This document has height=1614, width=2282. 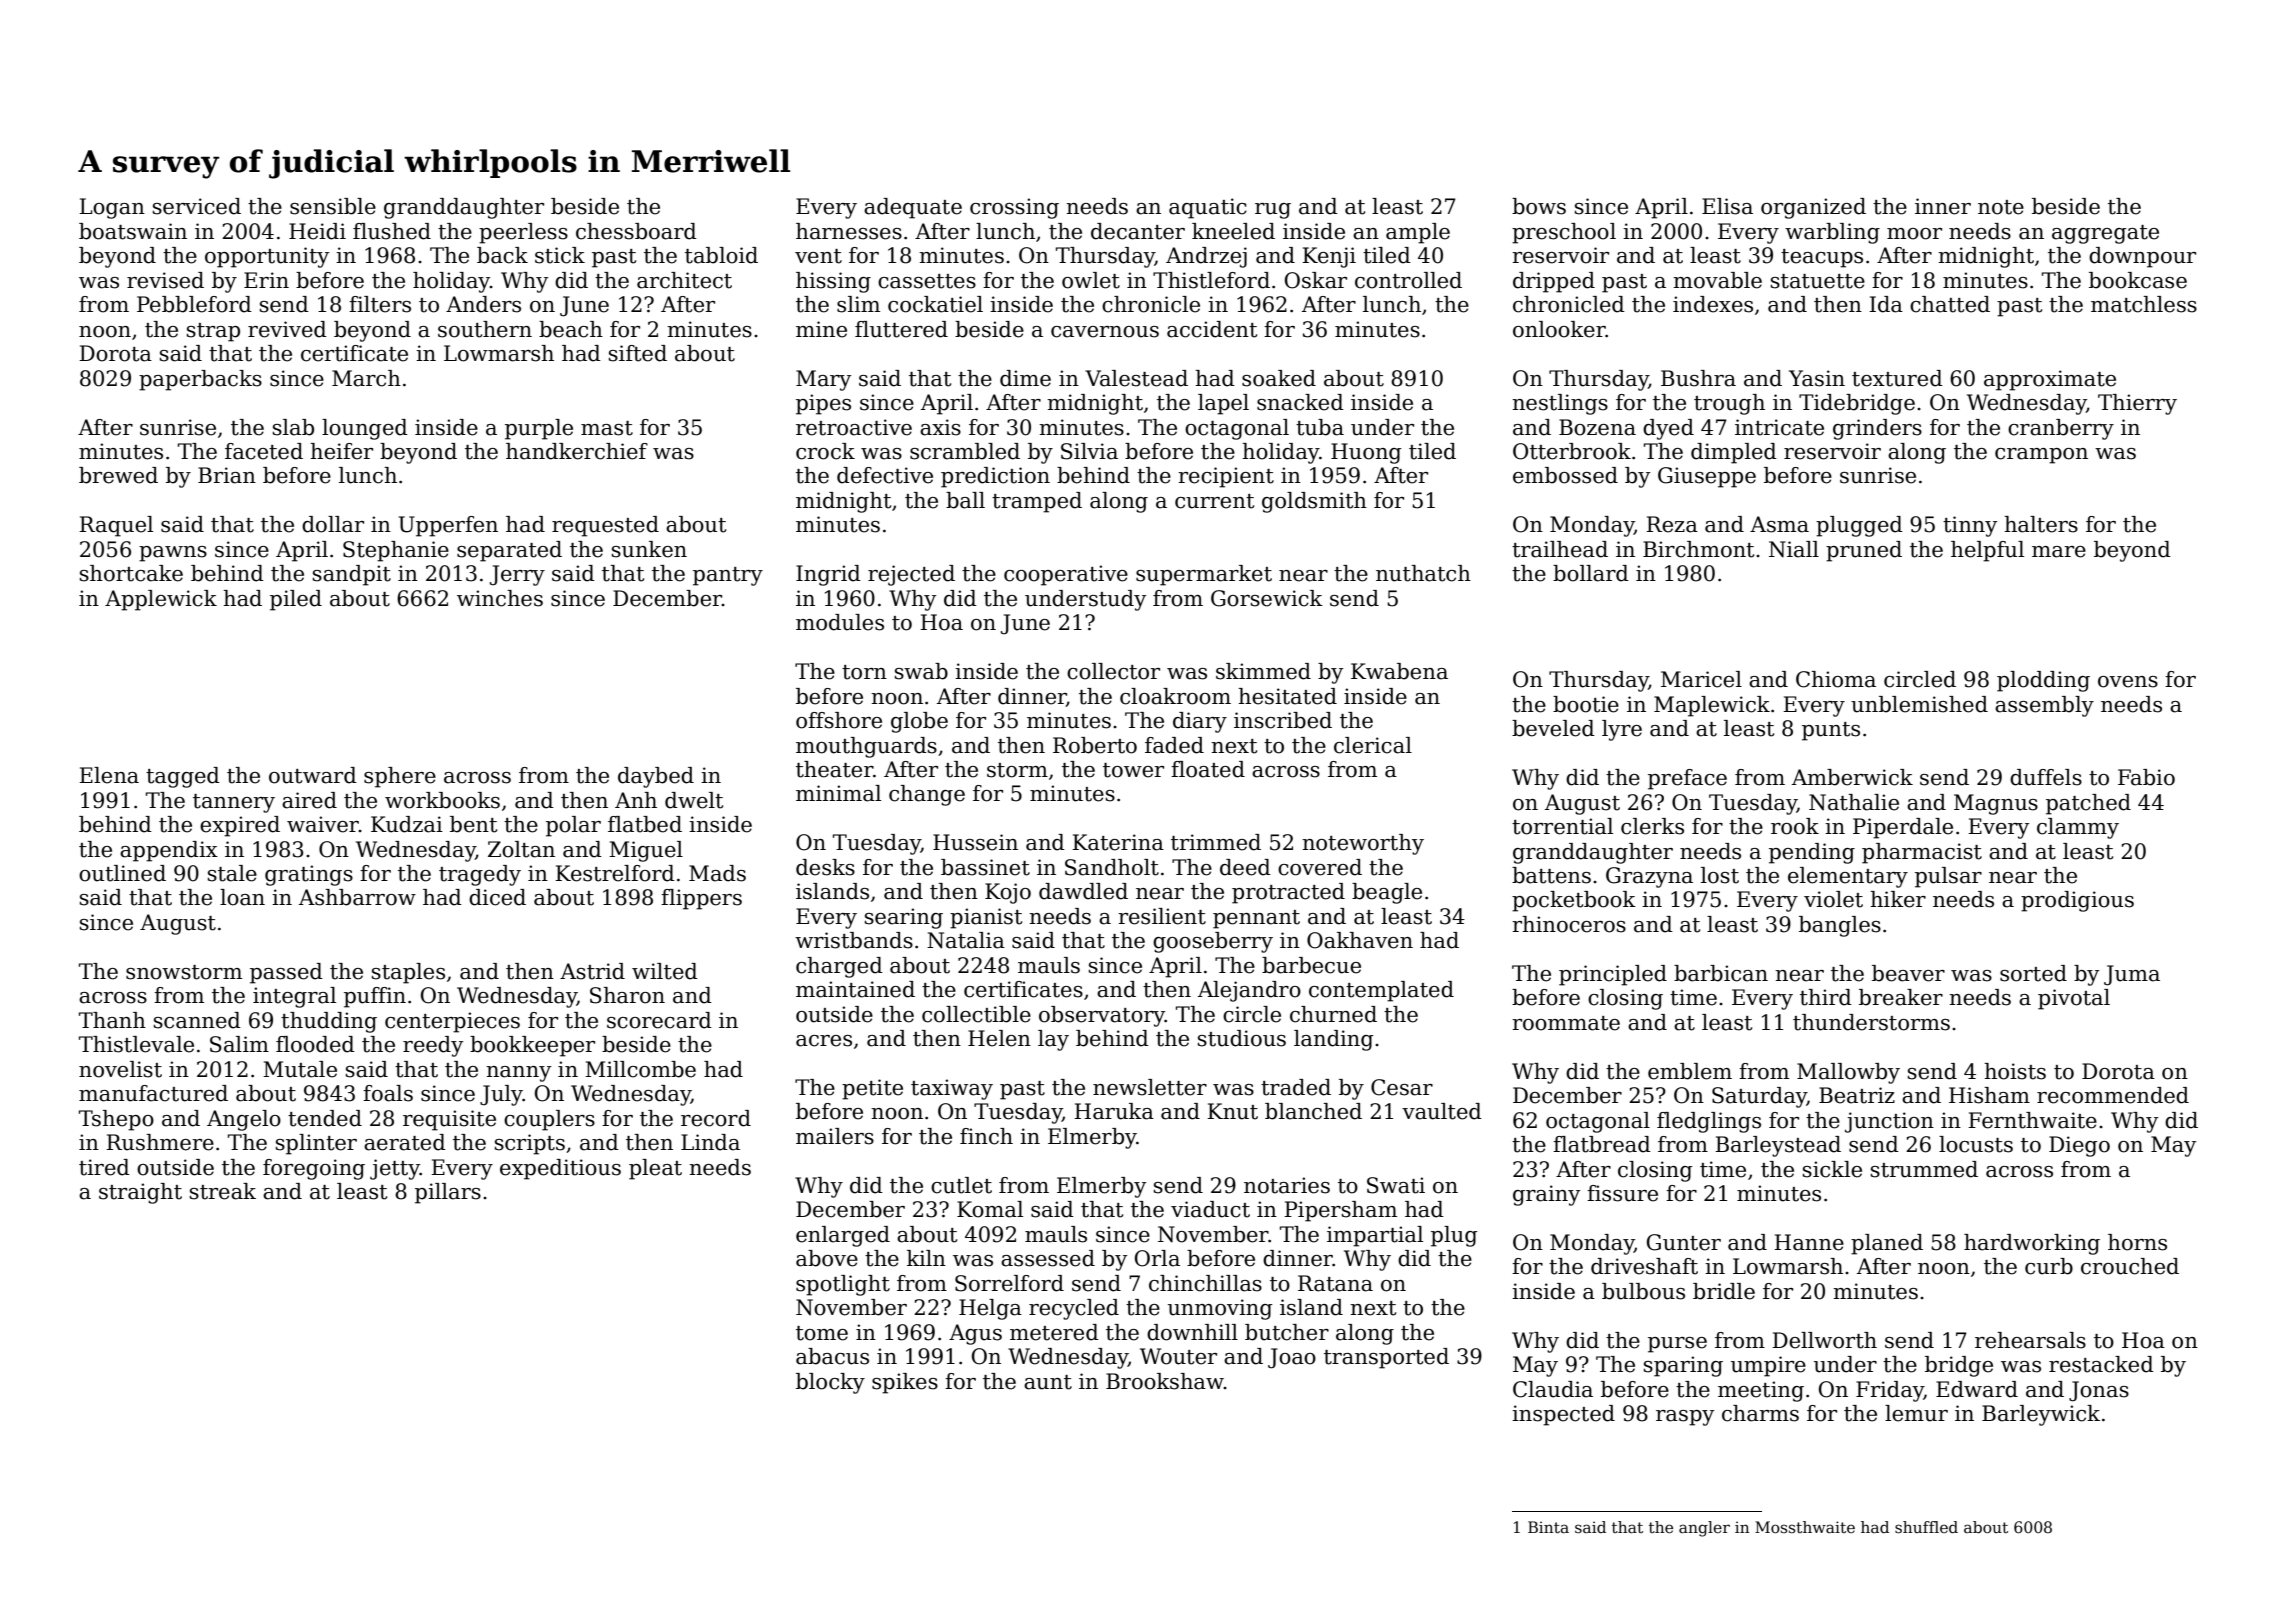 What do you see at coordinates (2144, 304) in the document?
I see `matchless` at bounding box center [2144, 304].
